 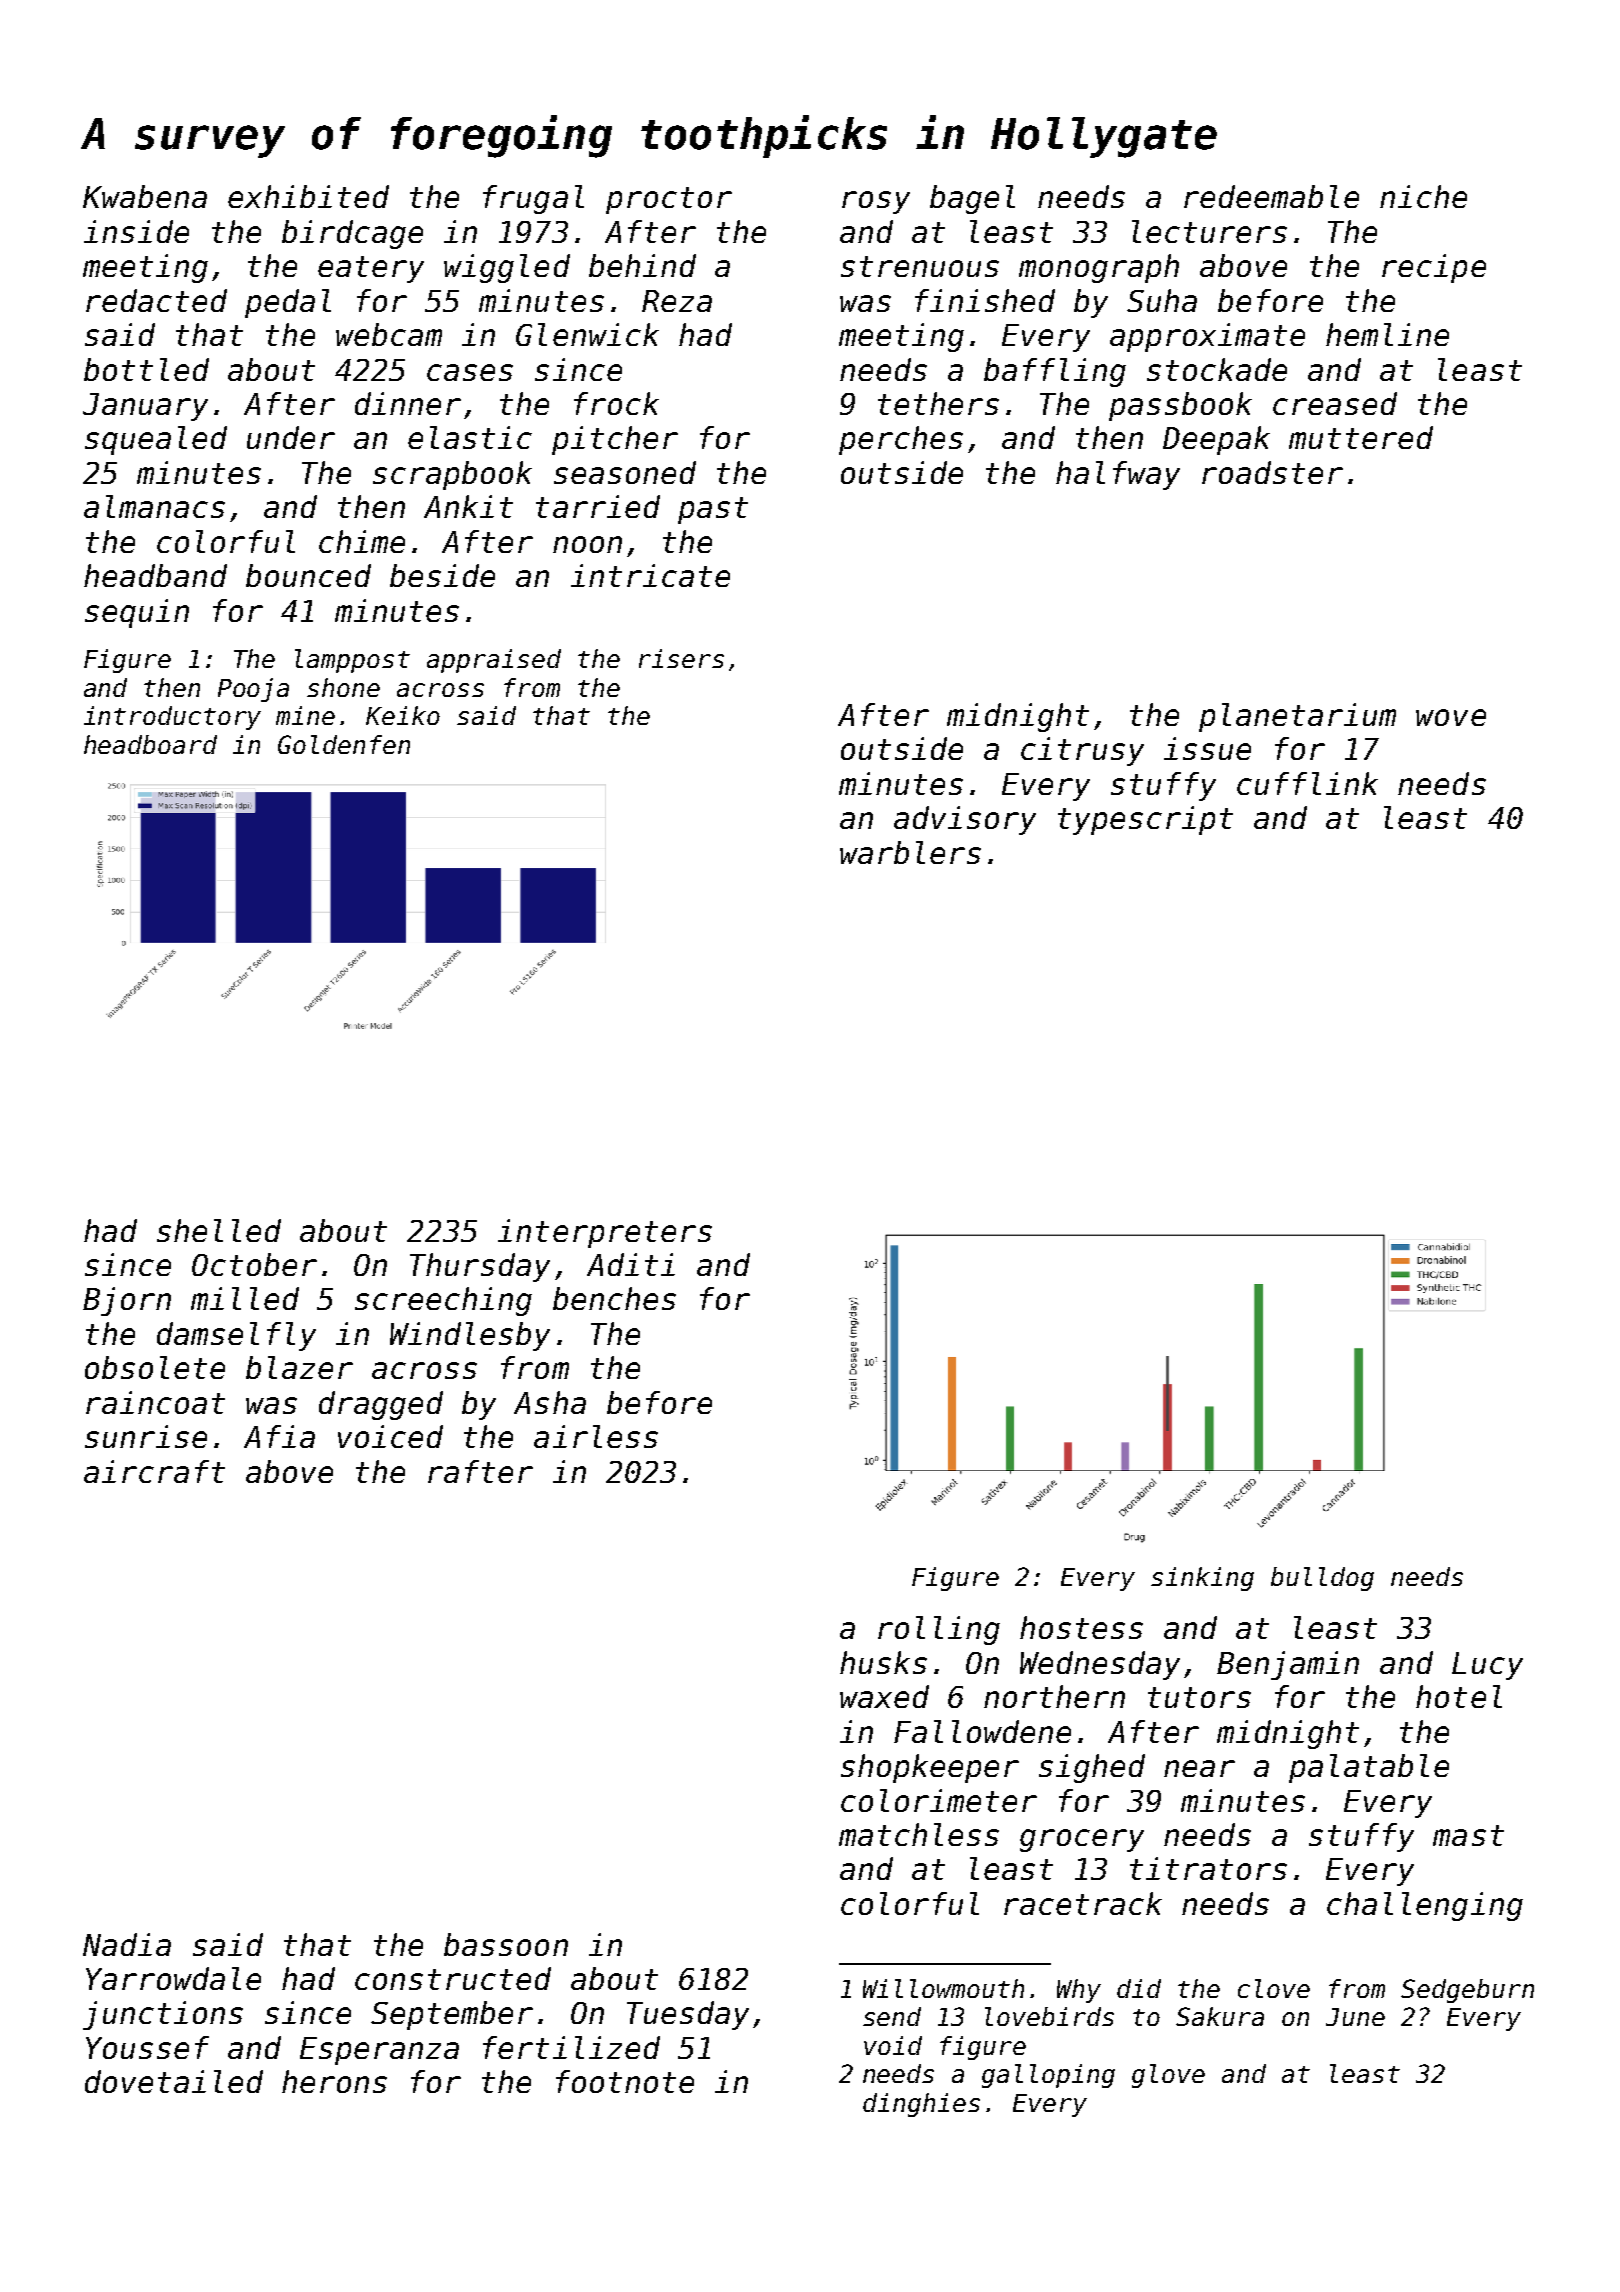 I want to click on niche, so click(x=1423, y=196).
